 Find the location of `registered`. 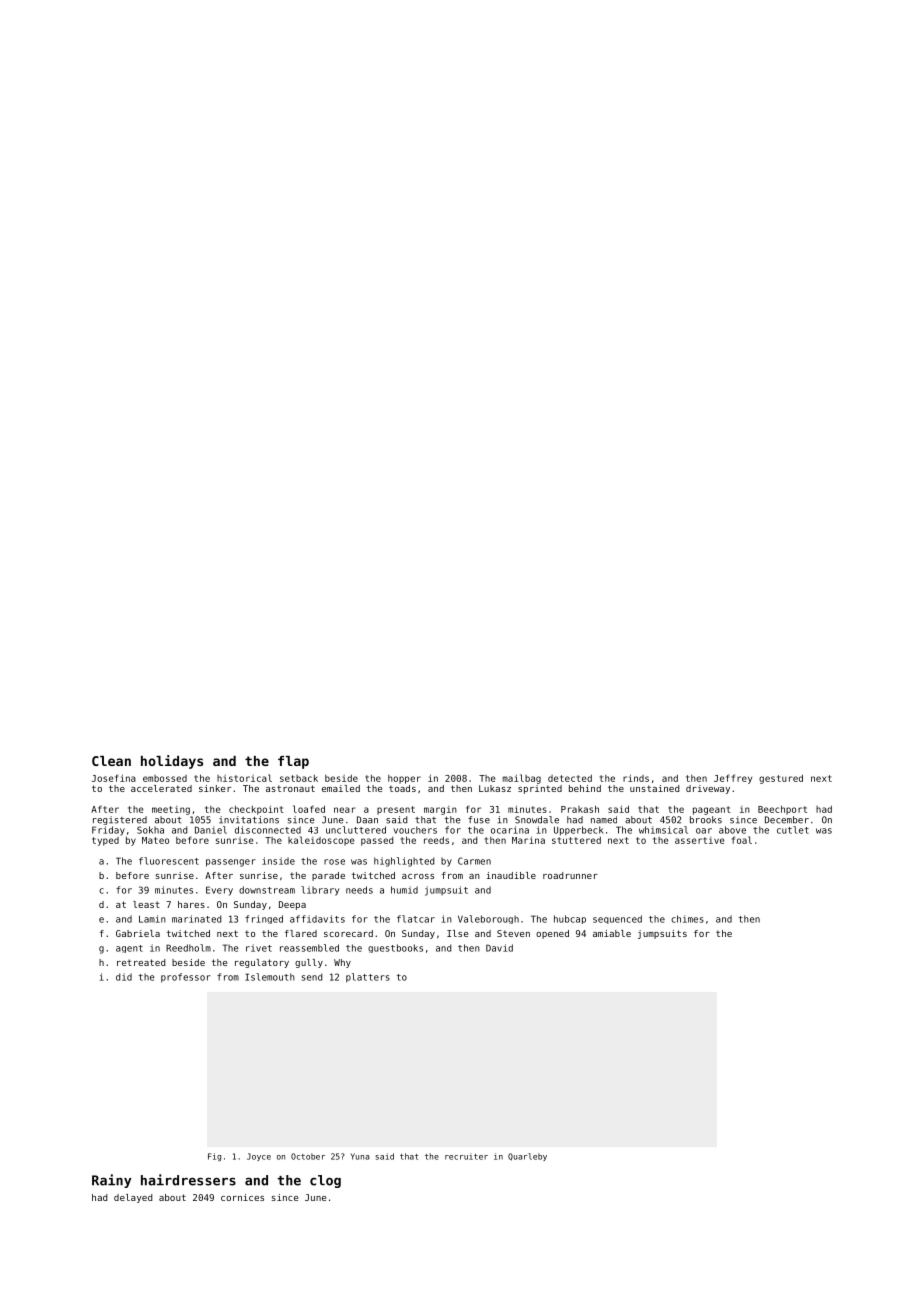

registered is located at coordinates (120, 820).
